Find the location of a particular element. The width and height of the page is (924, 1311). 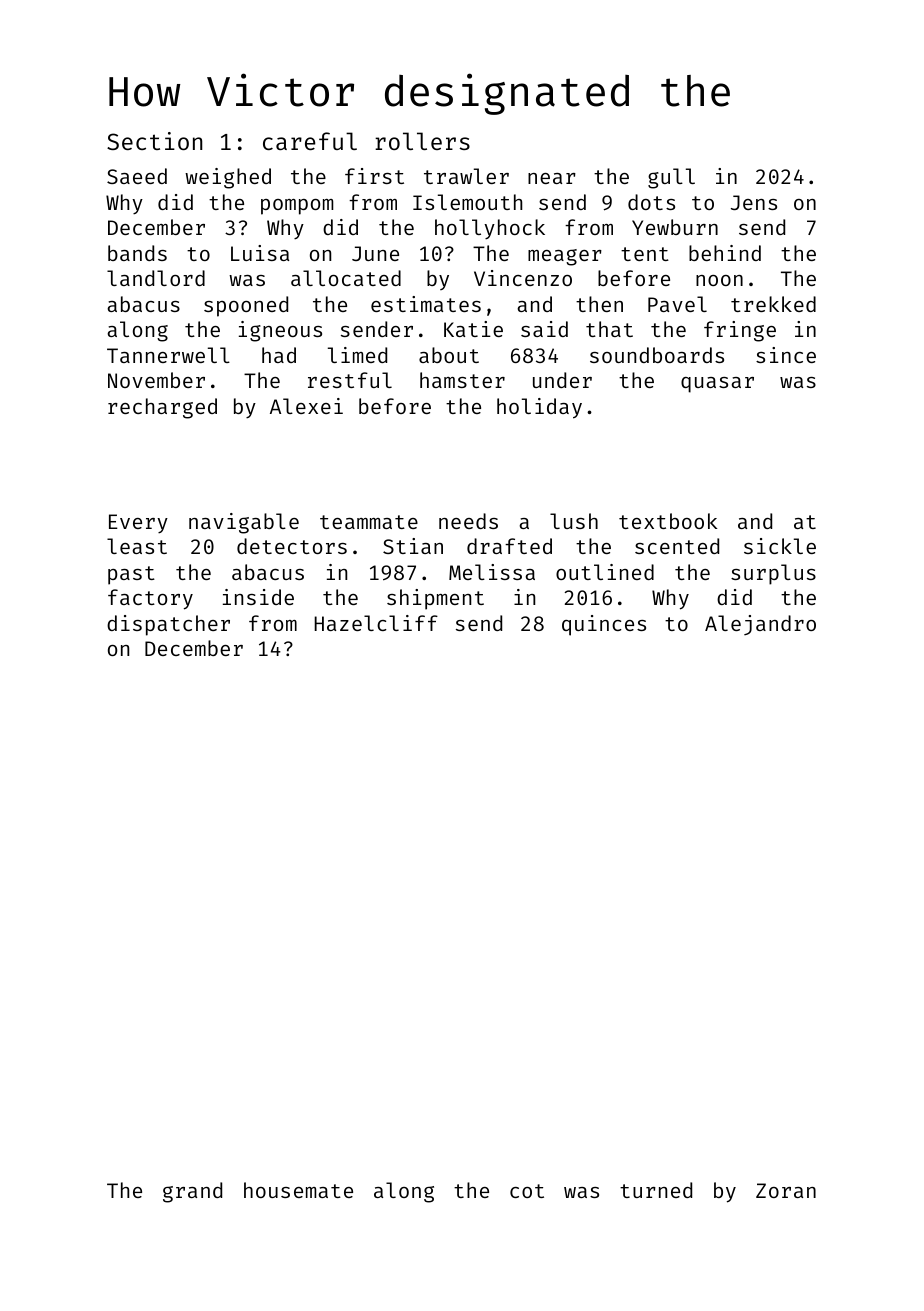

Section is located at coordinates (154, 141).
